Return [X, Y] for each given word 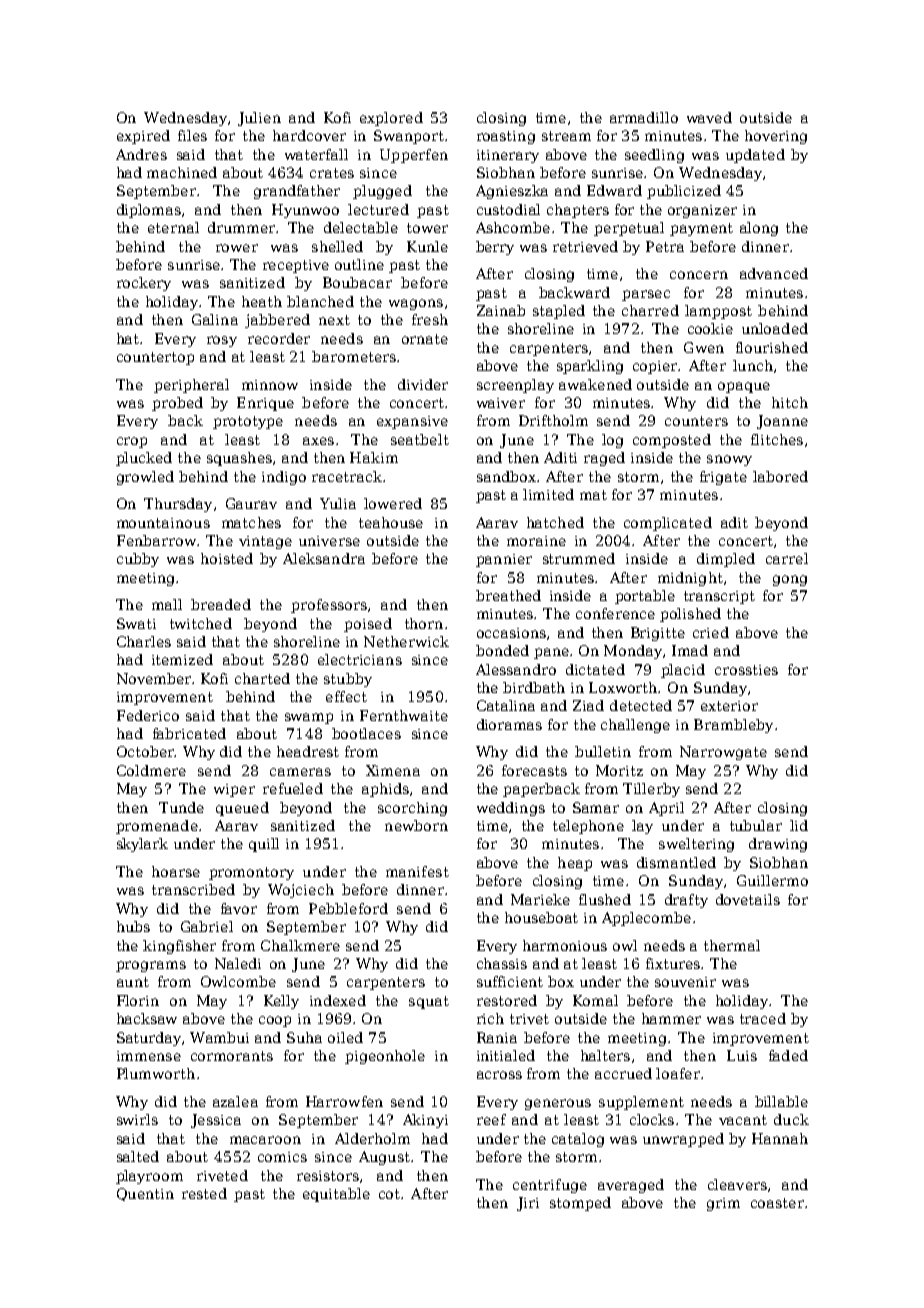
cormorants [232, 1056]
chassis [502, 963]
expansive [412, 422]
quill [264, 845]
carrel [787, 558]
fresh [430, 319]
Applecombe [646, 919]
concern [699, 275]
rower [237, 248]
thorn [424, 623]
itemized [182, 659]
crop [132, 442]
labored [780, 476]
